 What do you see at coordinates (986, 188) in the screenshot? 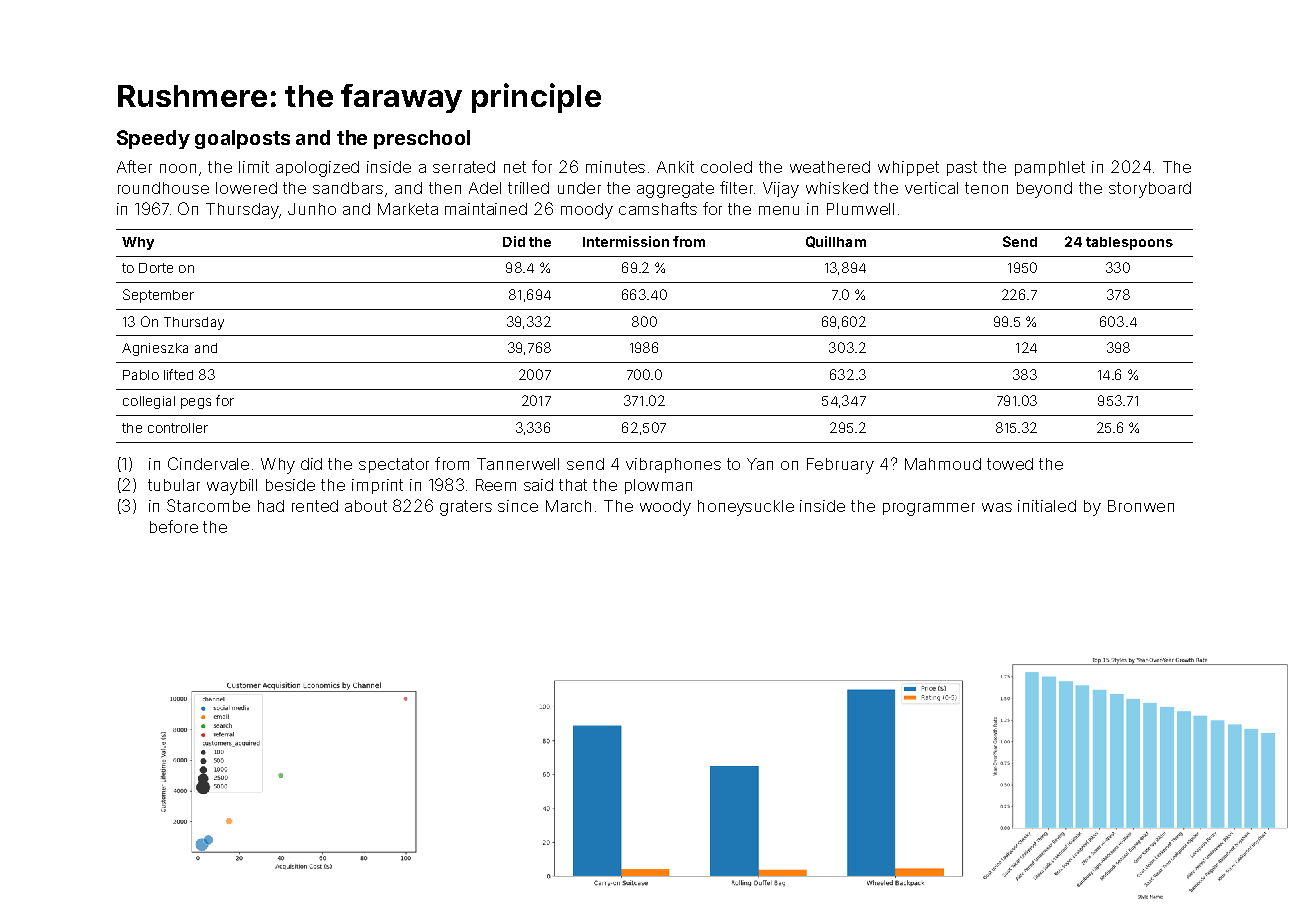
I see `tenon` at bounding box center [986, 188].
